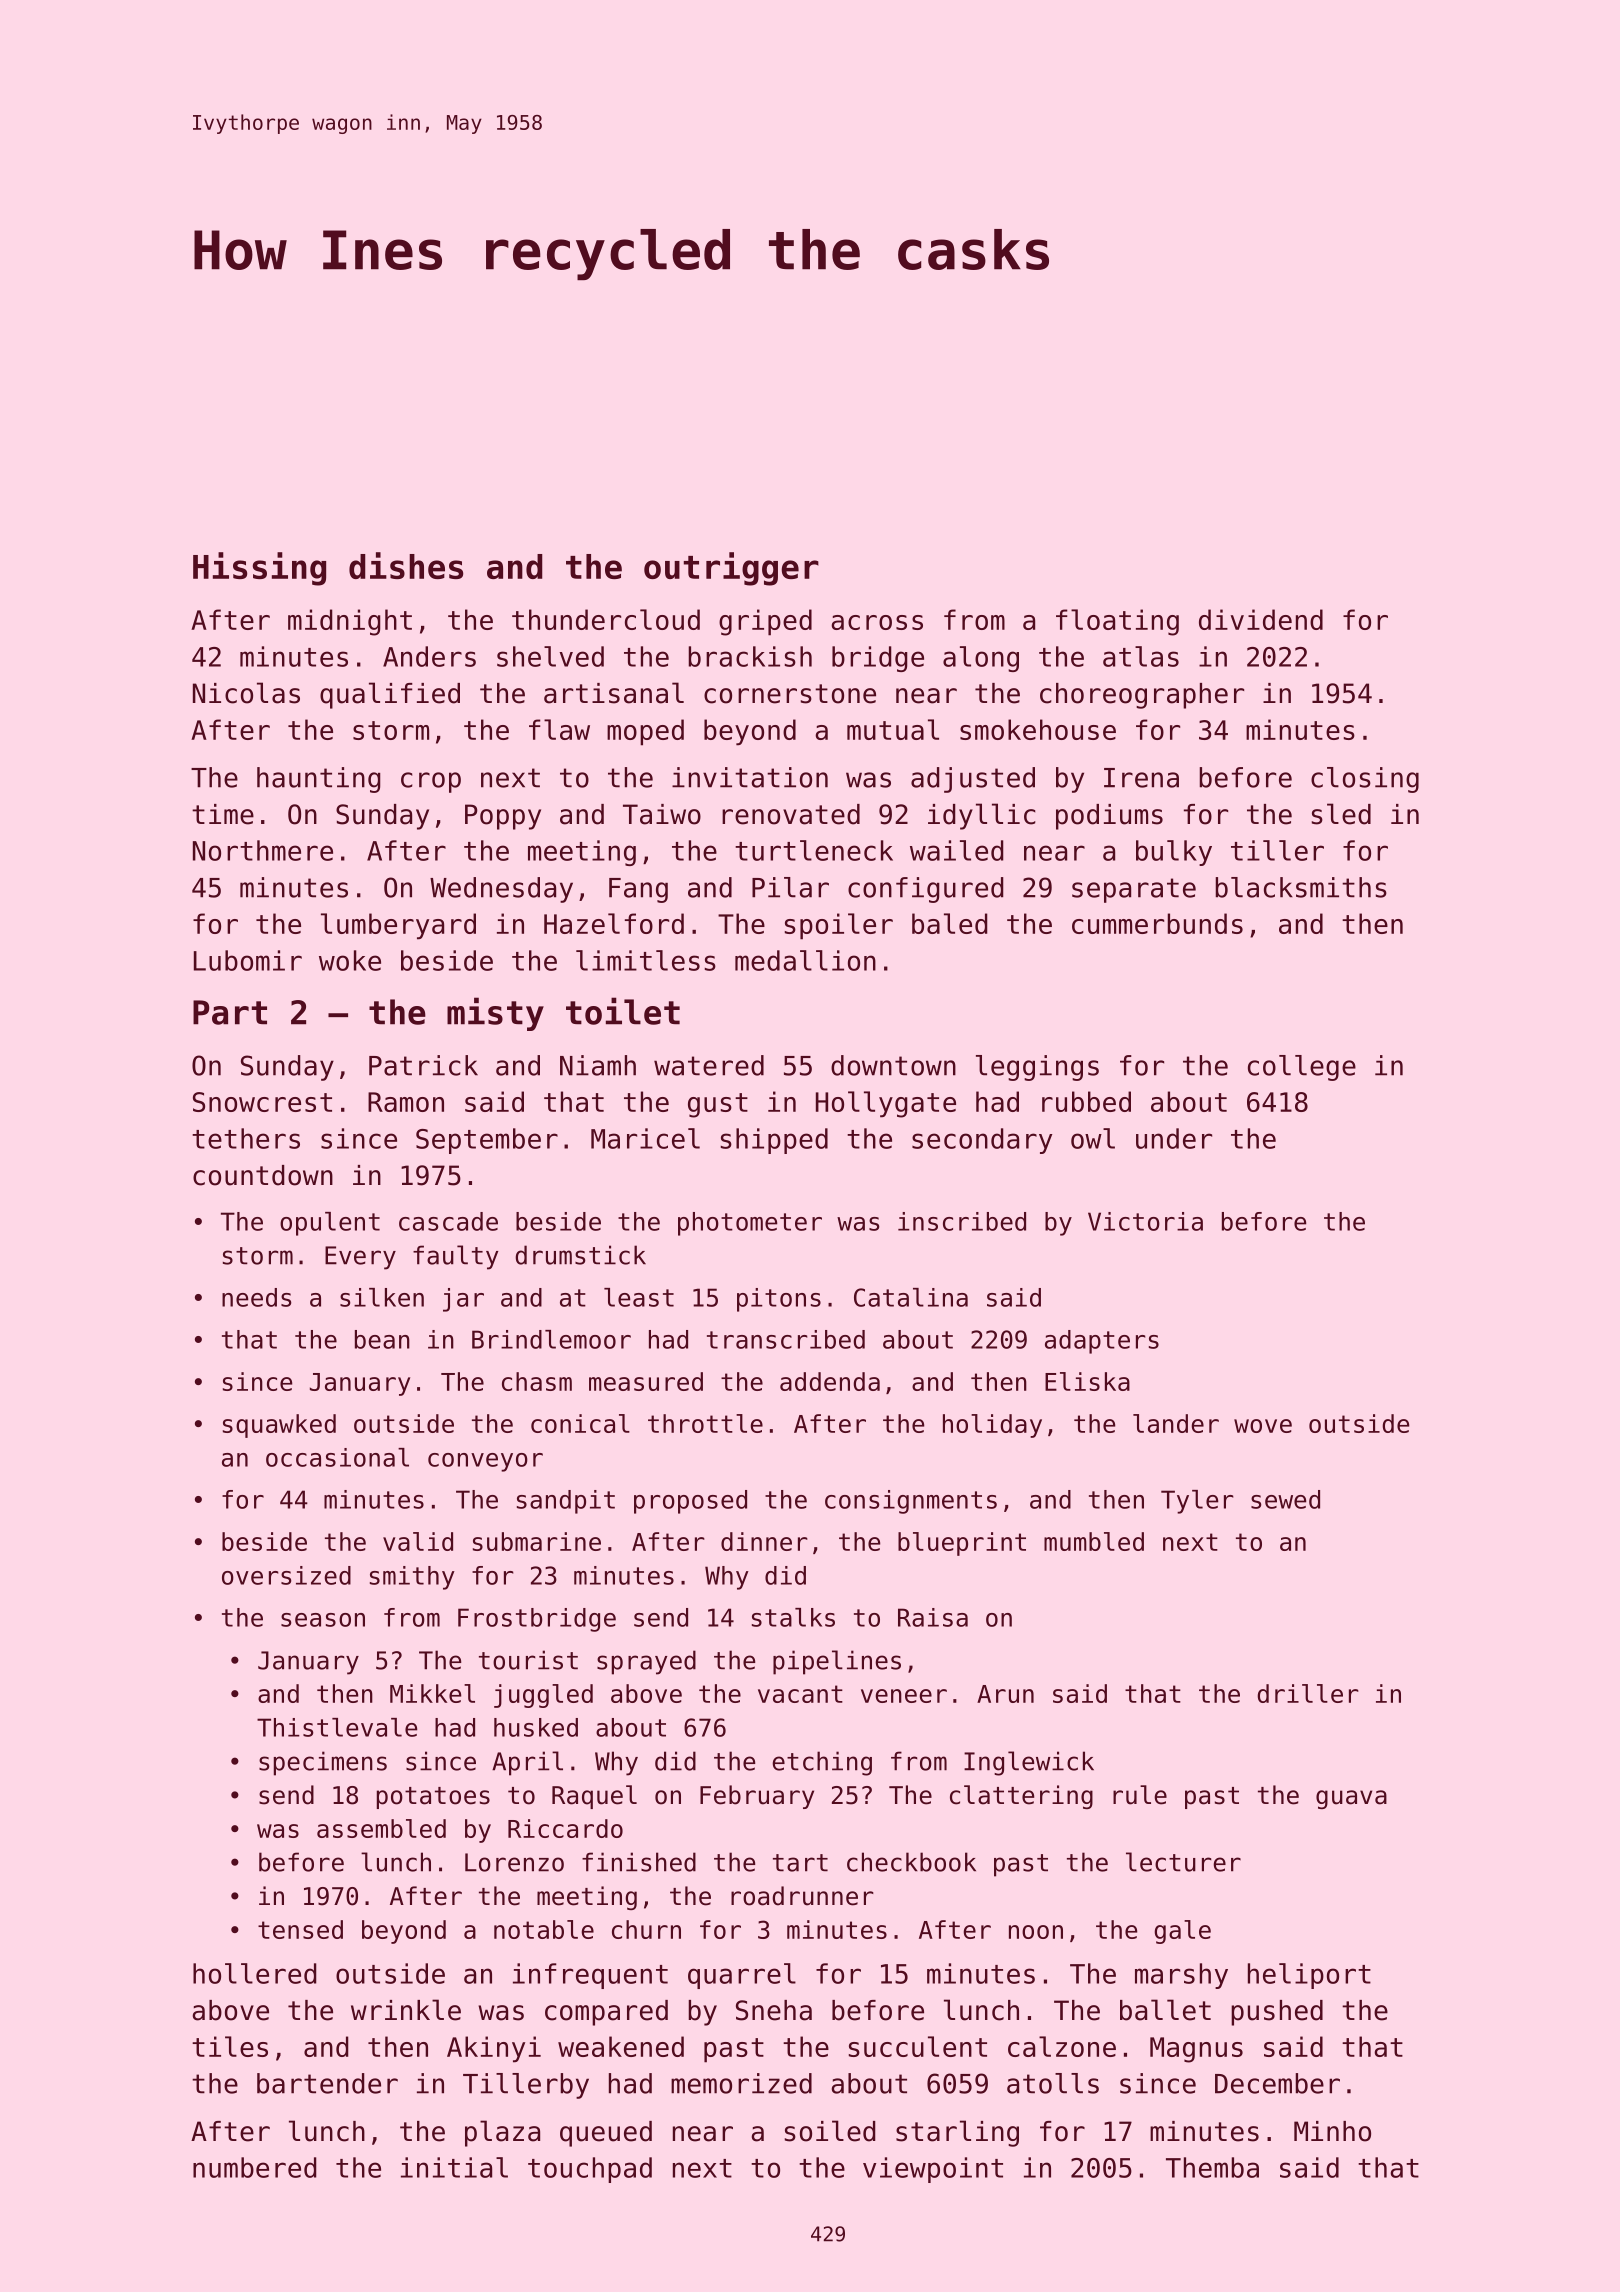  I want to click on medallion, so click(805, 960).
